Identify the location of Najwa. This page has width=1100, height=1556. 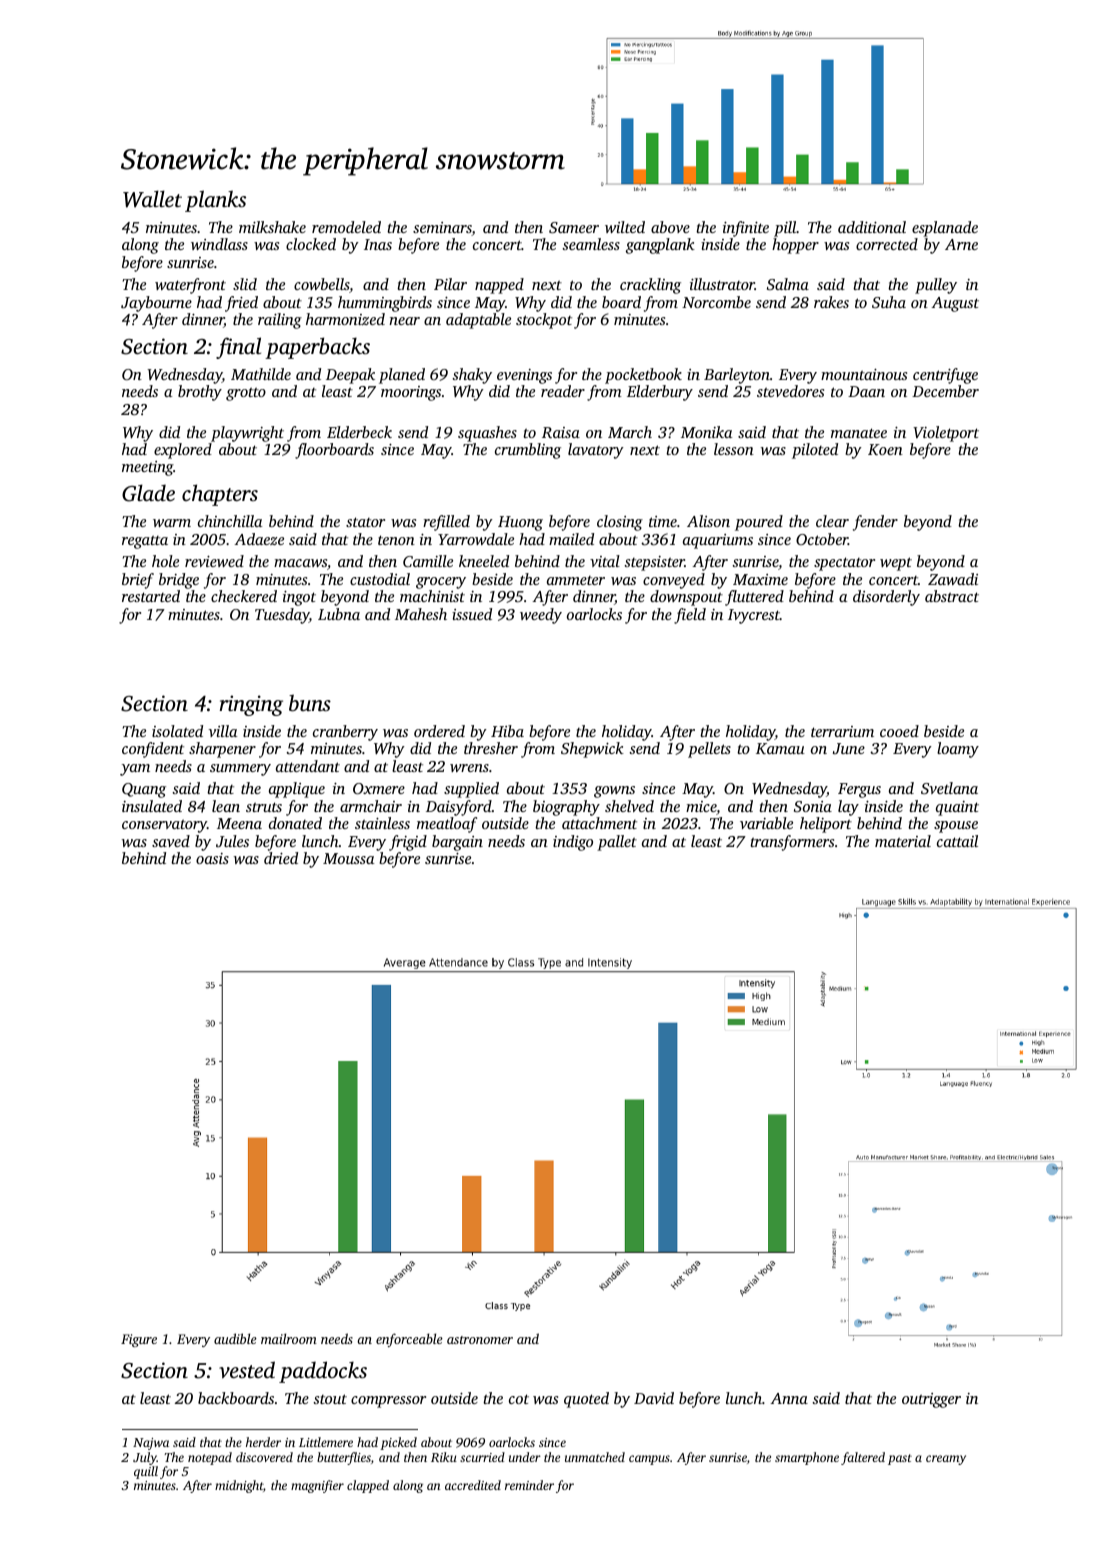
(151, 1444).
